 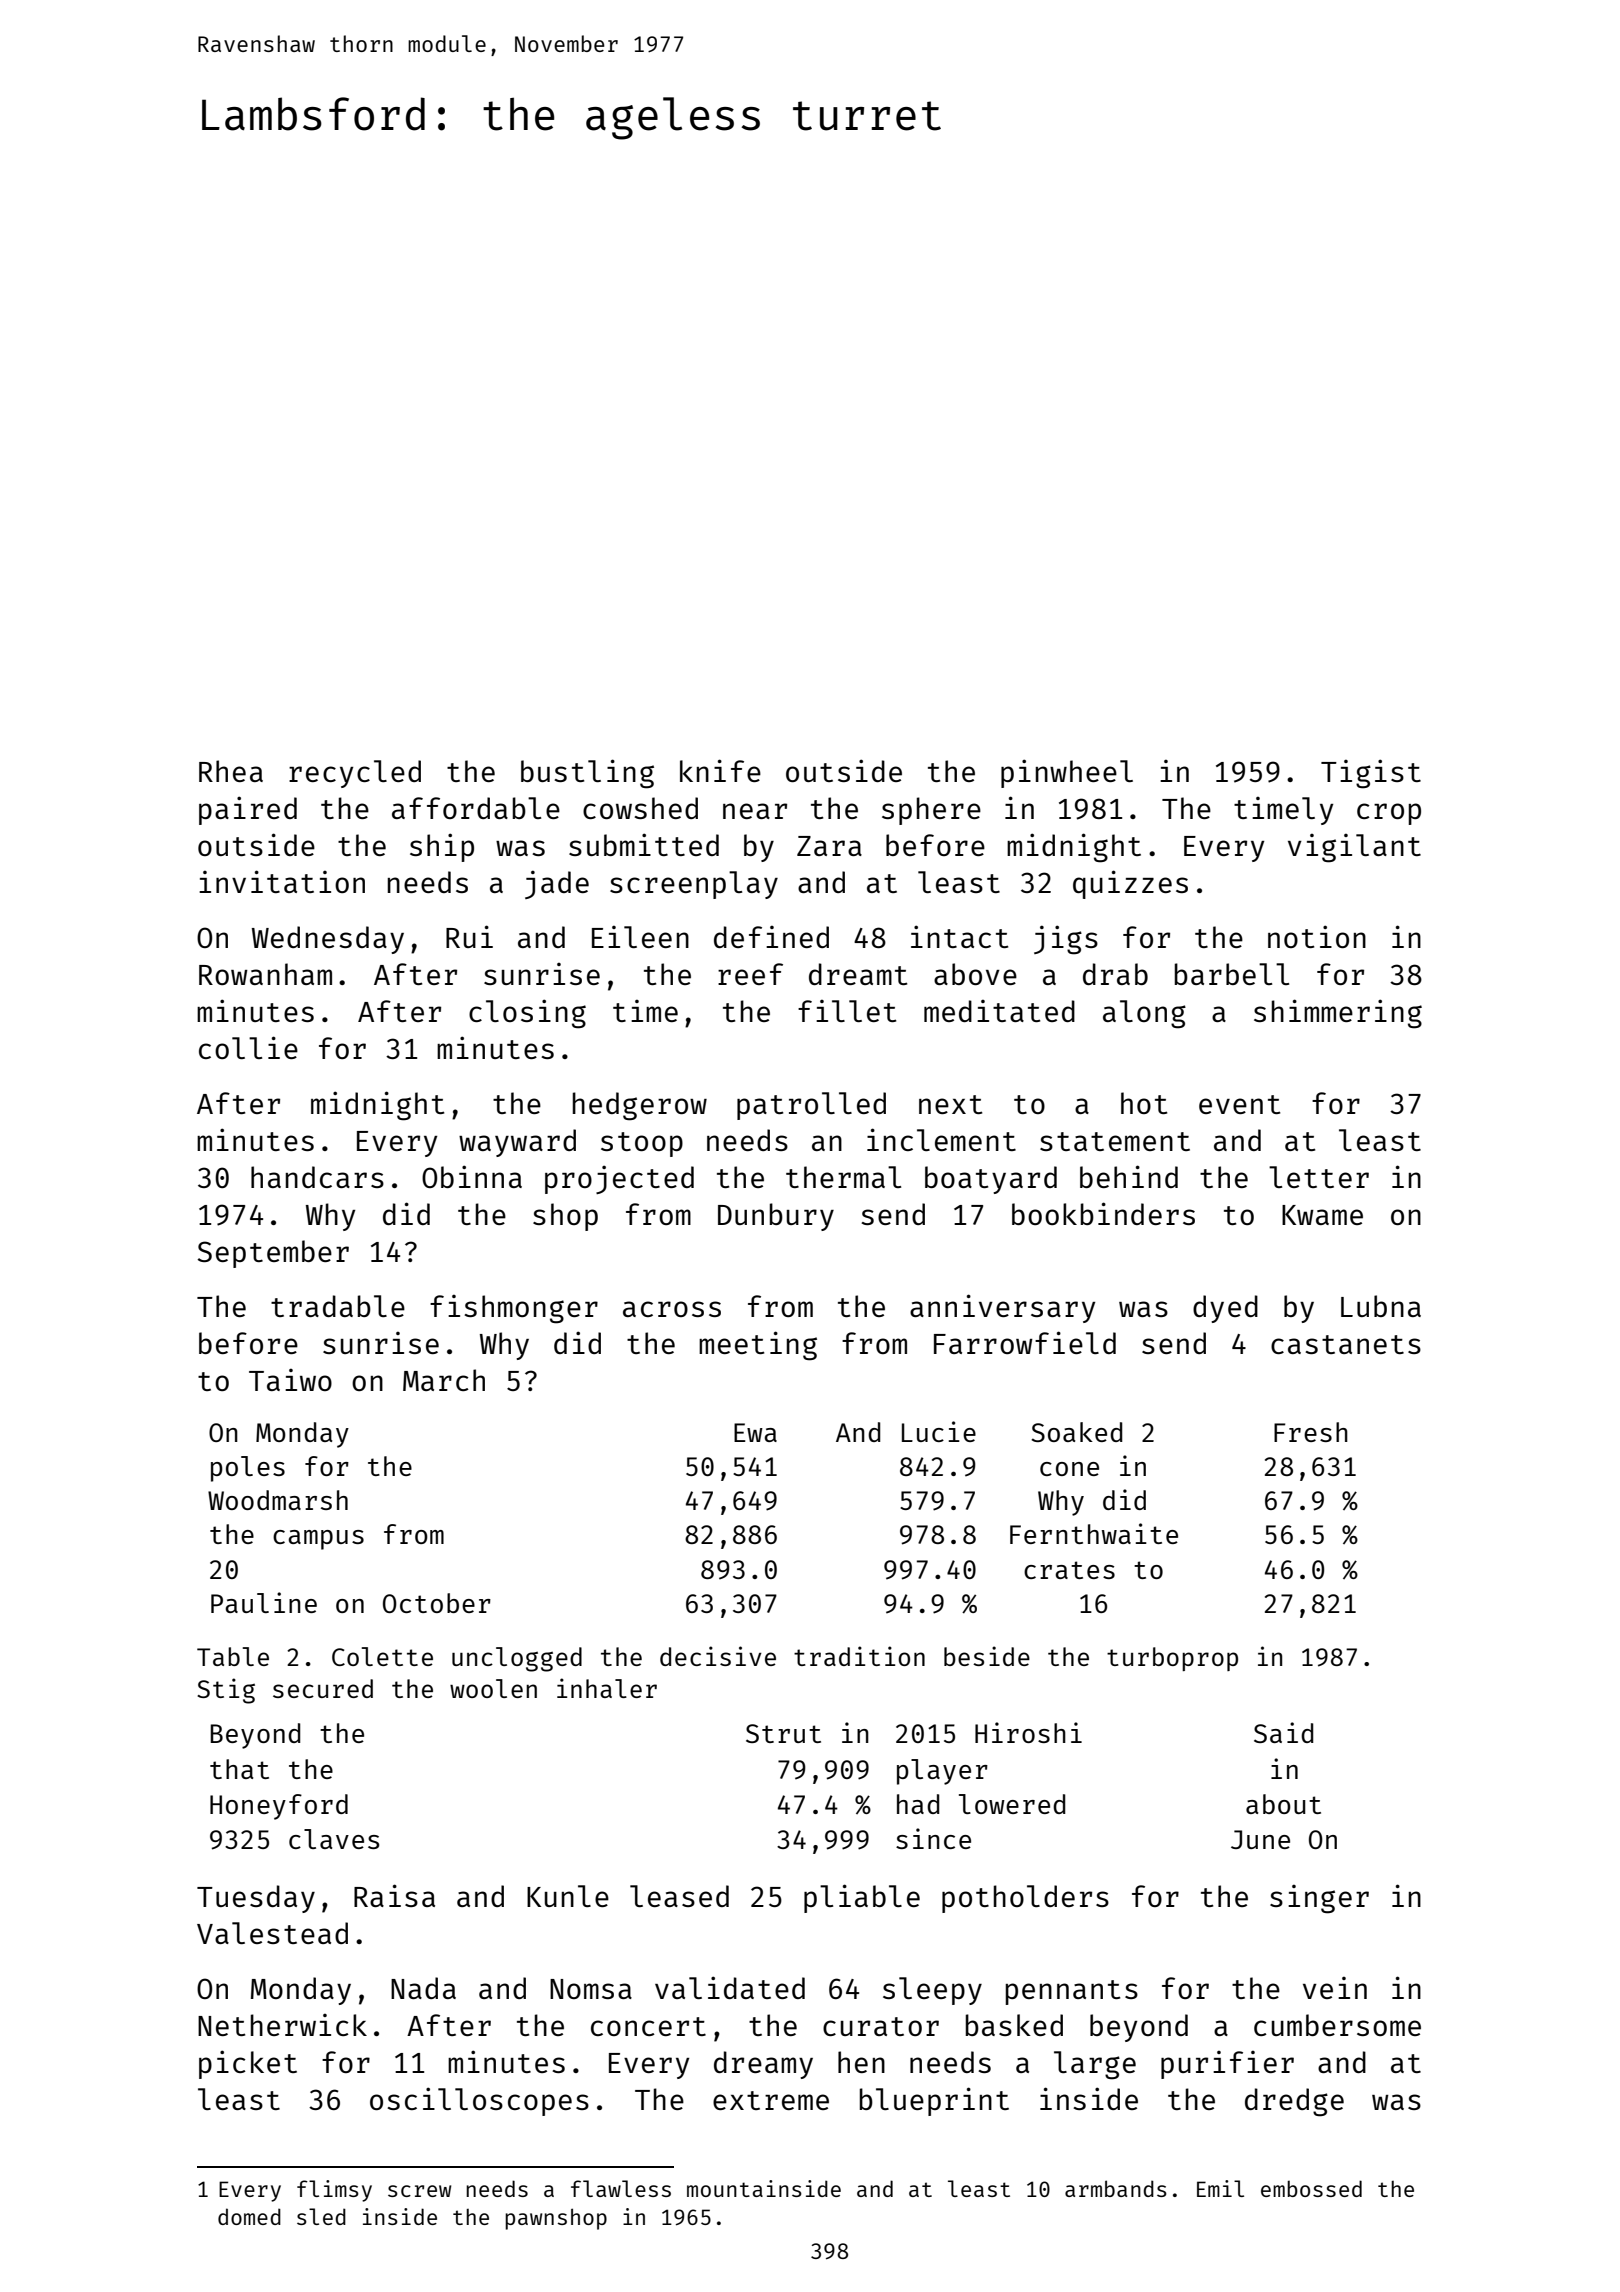 What do you see at coordinates (517, 1143) in the document?
I see `wayward` at bounding box center [517, 1143].
